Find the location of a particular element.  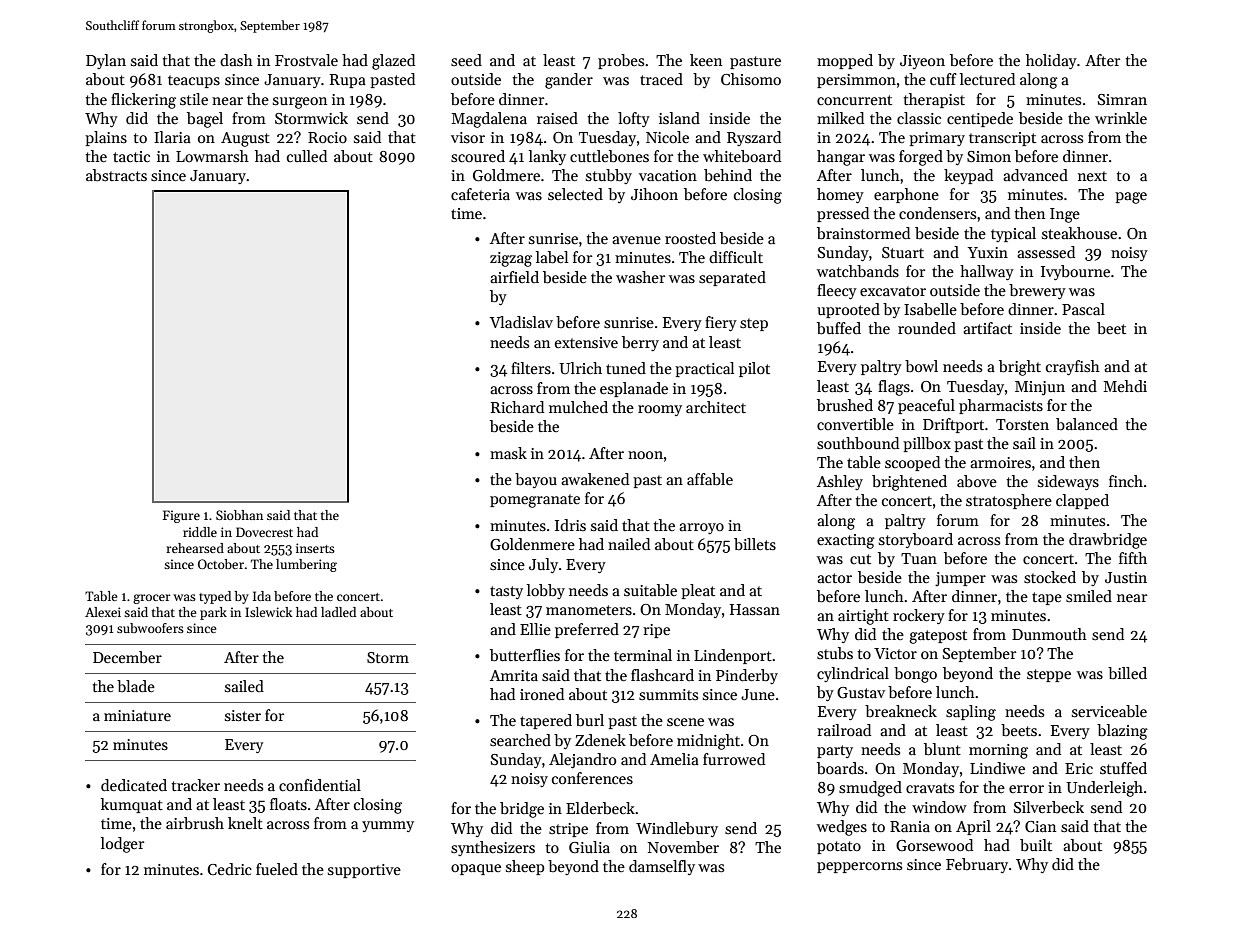

storyboard is located at coordinates (916, 540).
